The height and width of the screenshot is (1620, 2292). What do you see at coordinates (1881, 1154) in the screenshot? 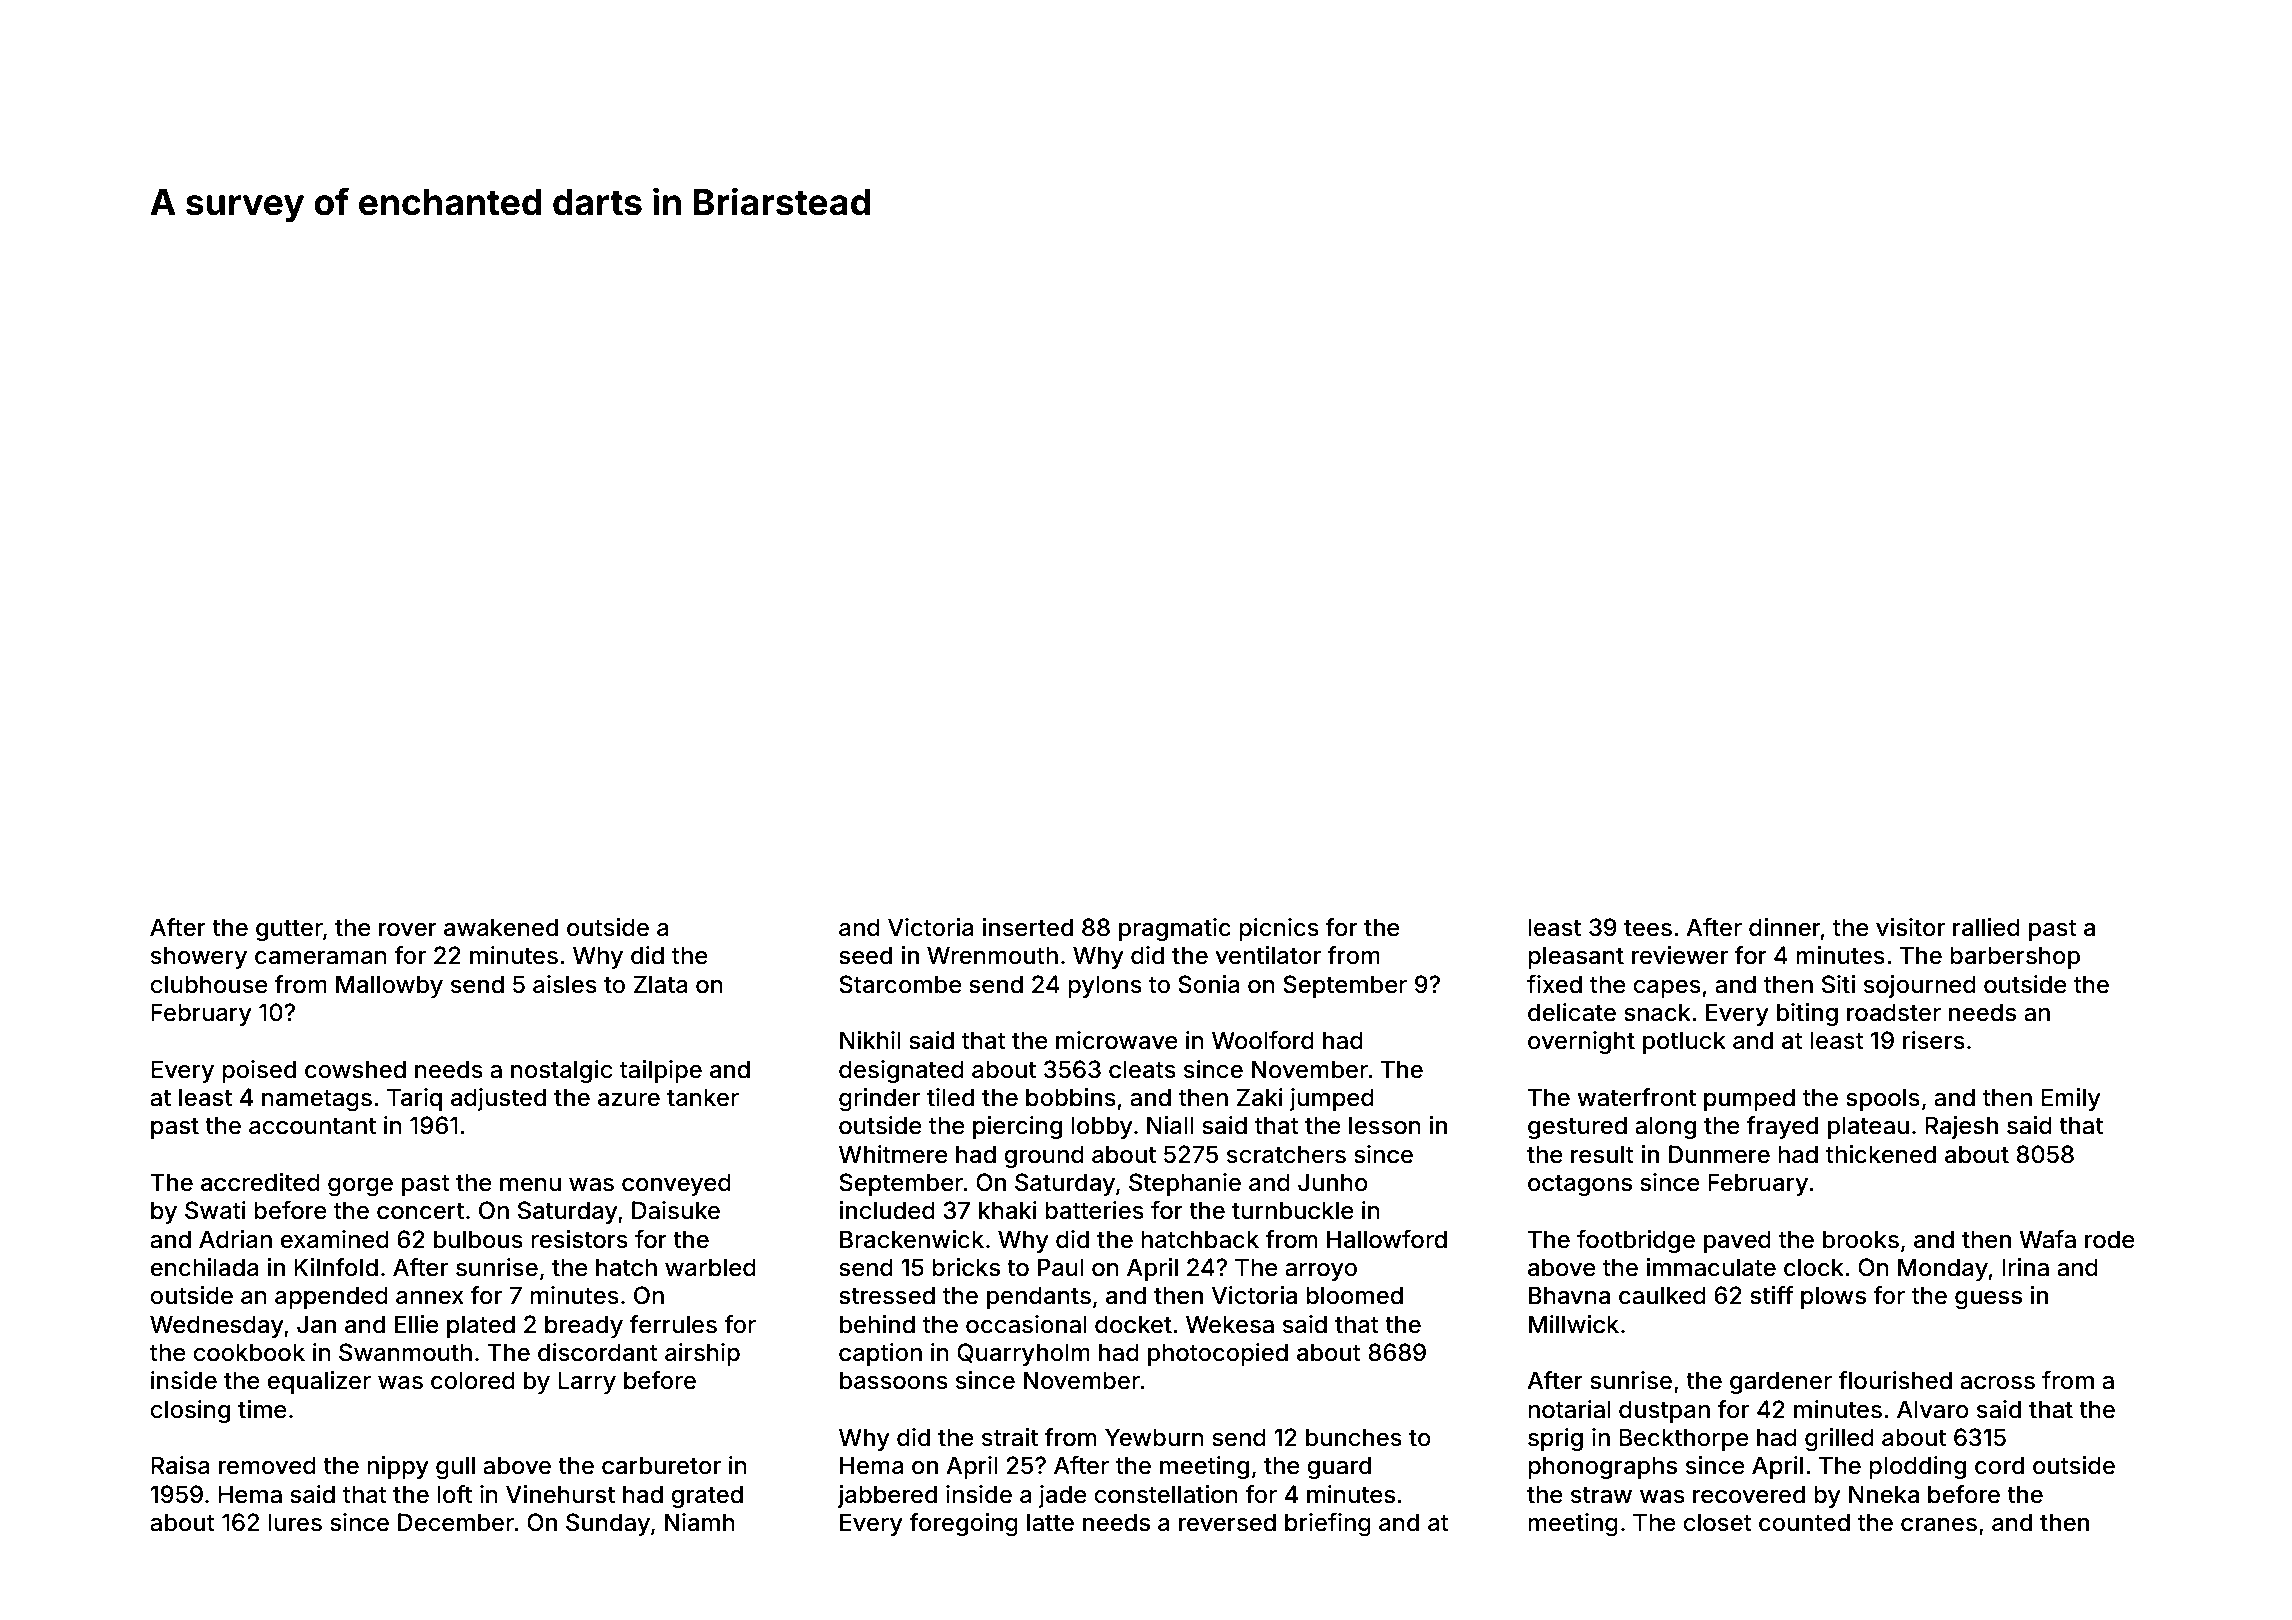
I see `thickened` at bounding box center [1881, 1154].
